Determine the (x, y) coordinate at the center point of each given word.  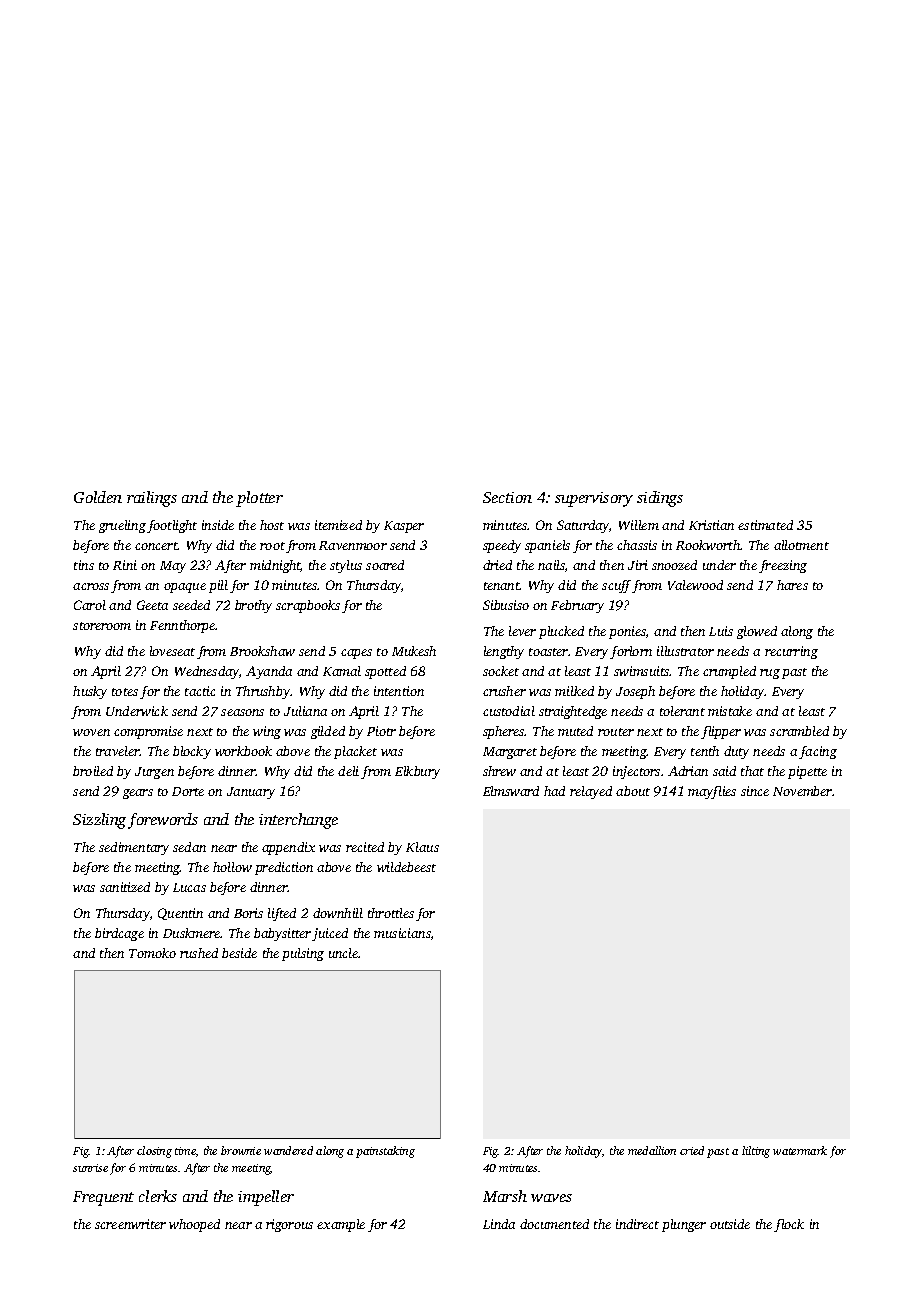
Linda (499, 1224)
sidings (660, 499)
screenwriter (130, 1224)
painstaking (385, 1152)
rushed (199, 953)
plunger (684, 1225)
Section (507, 497)
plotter (259, 499)
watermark (800, 1150)
